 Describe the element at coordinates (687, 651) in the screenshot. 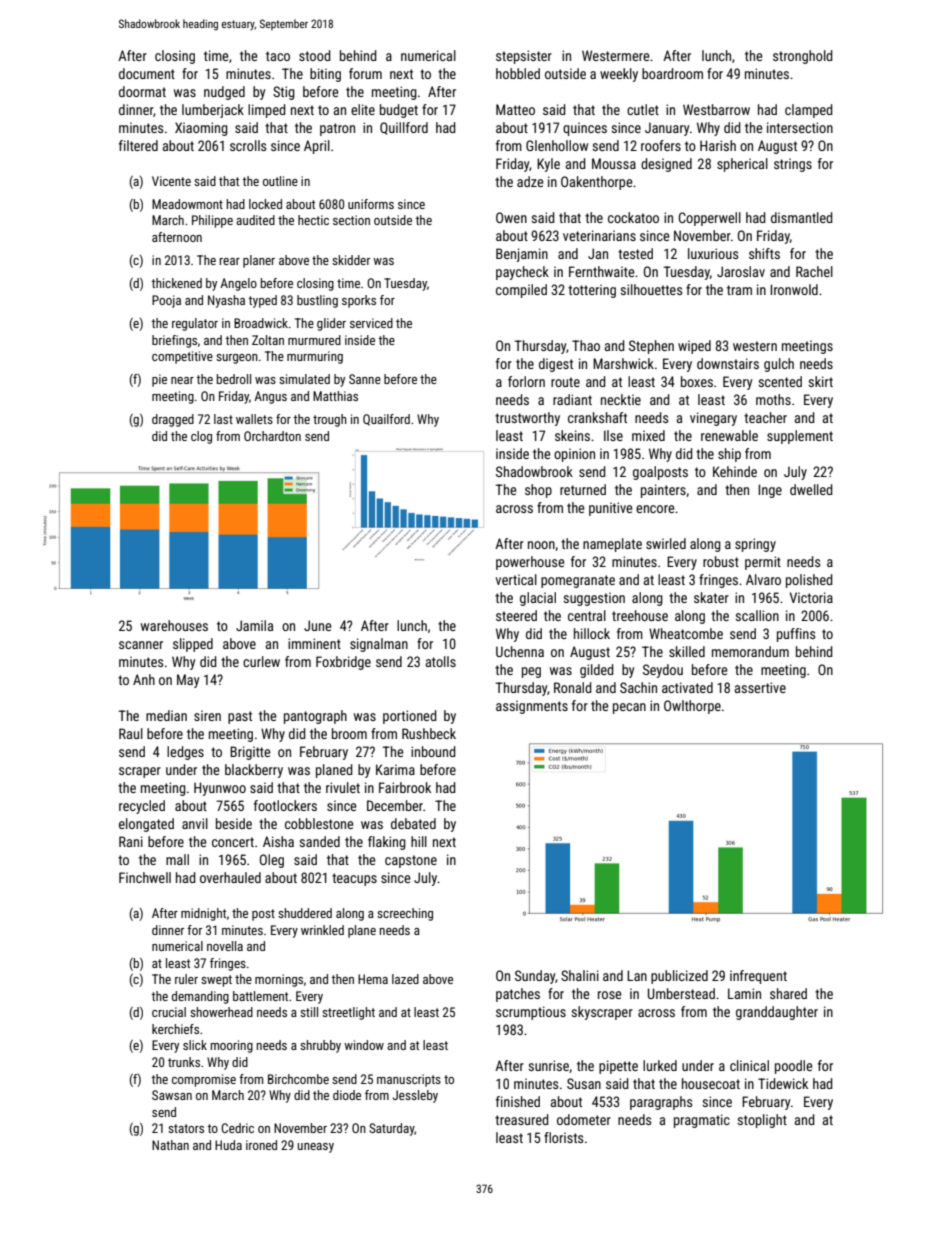

I see `skilled` at that location.
